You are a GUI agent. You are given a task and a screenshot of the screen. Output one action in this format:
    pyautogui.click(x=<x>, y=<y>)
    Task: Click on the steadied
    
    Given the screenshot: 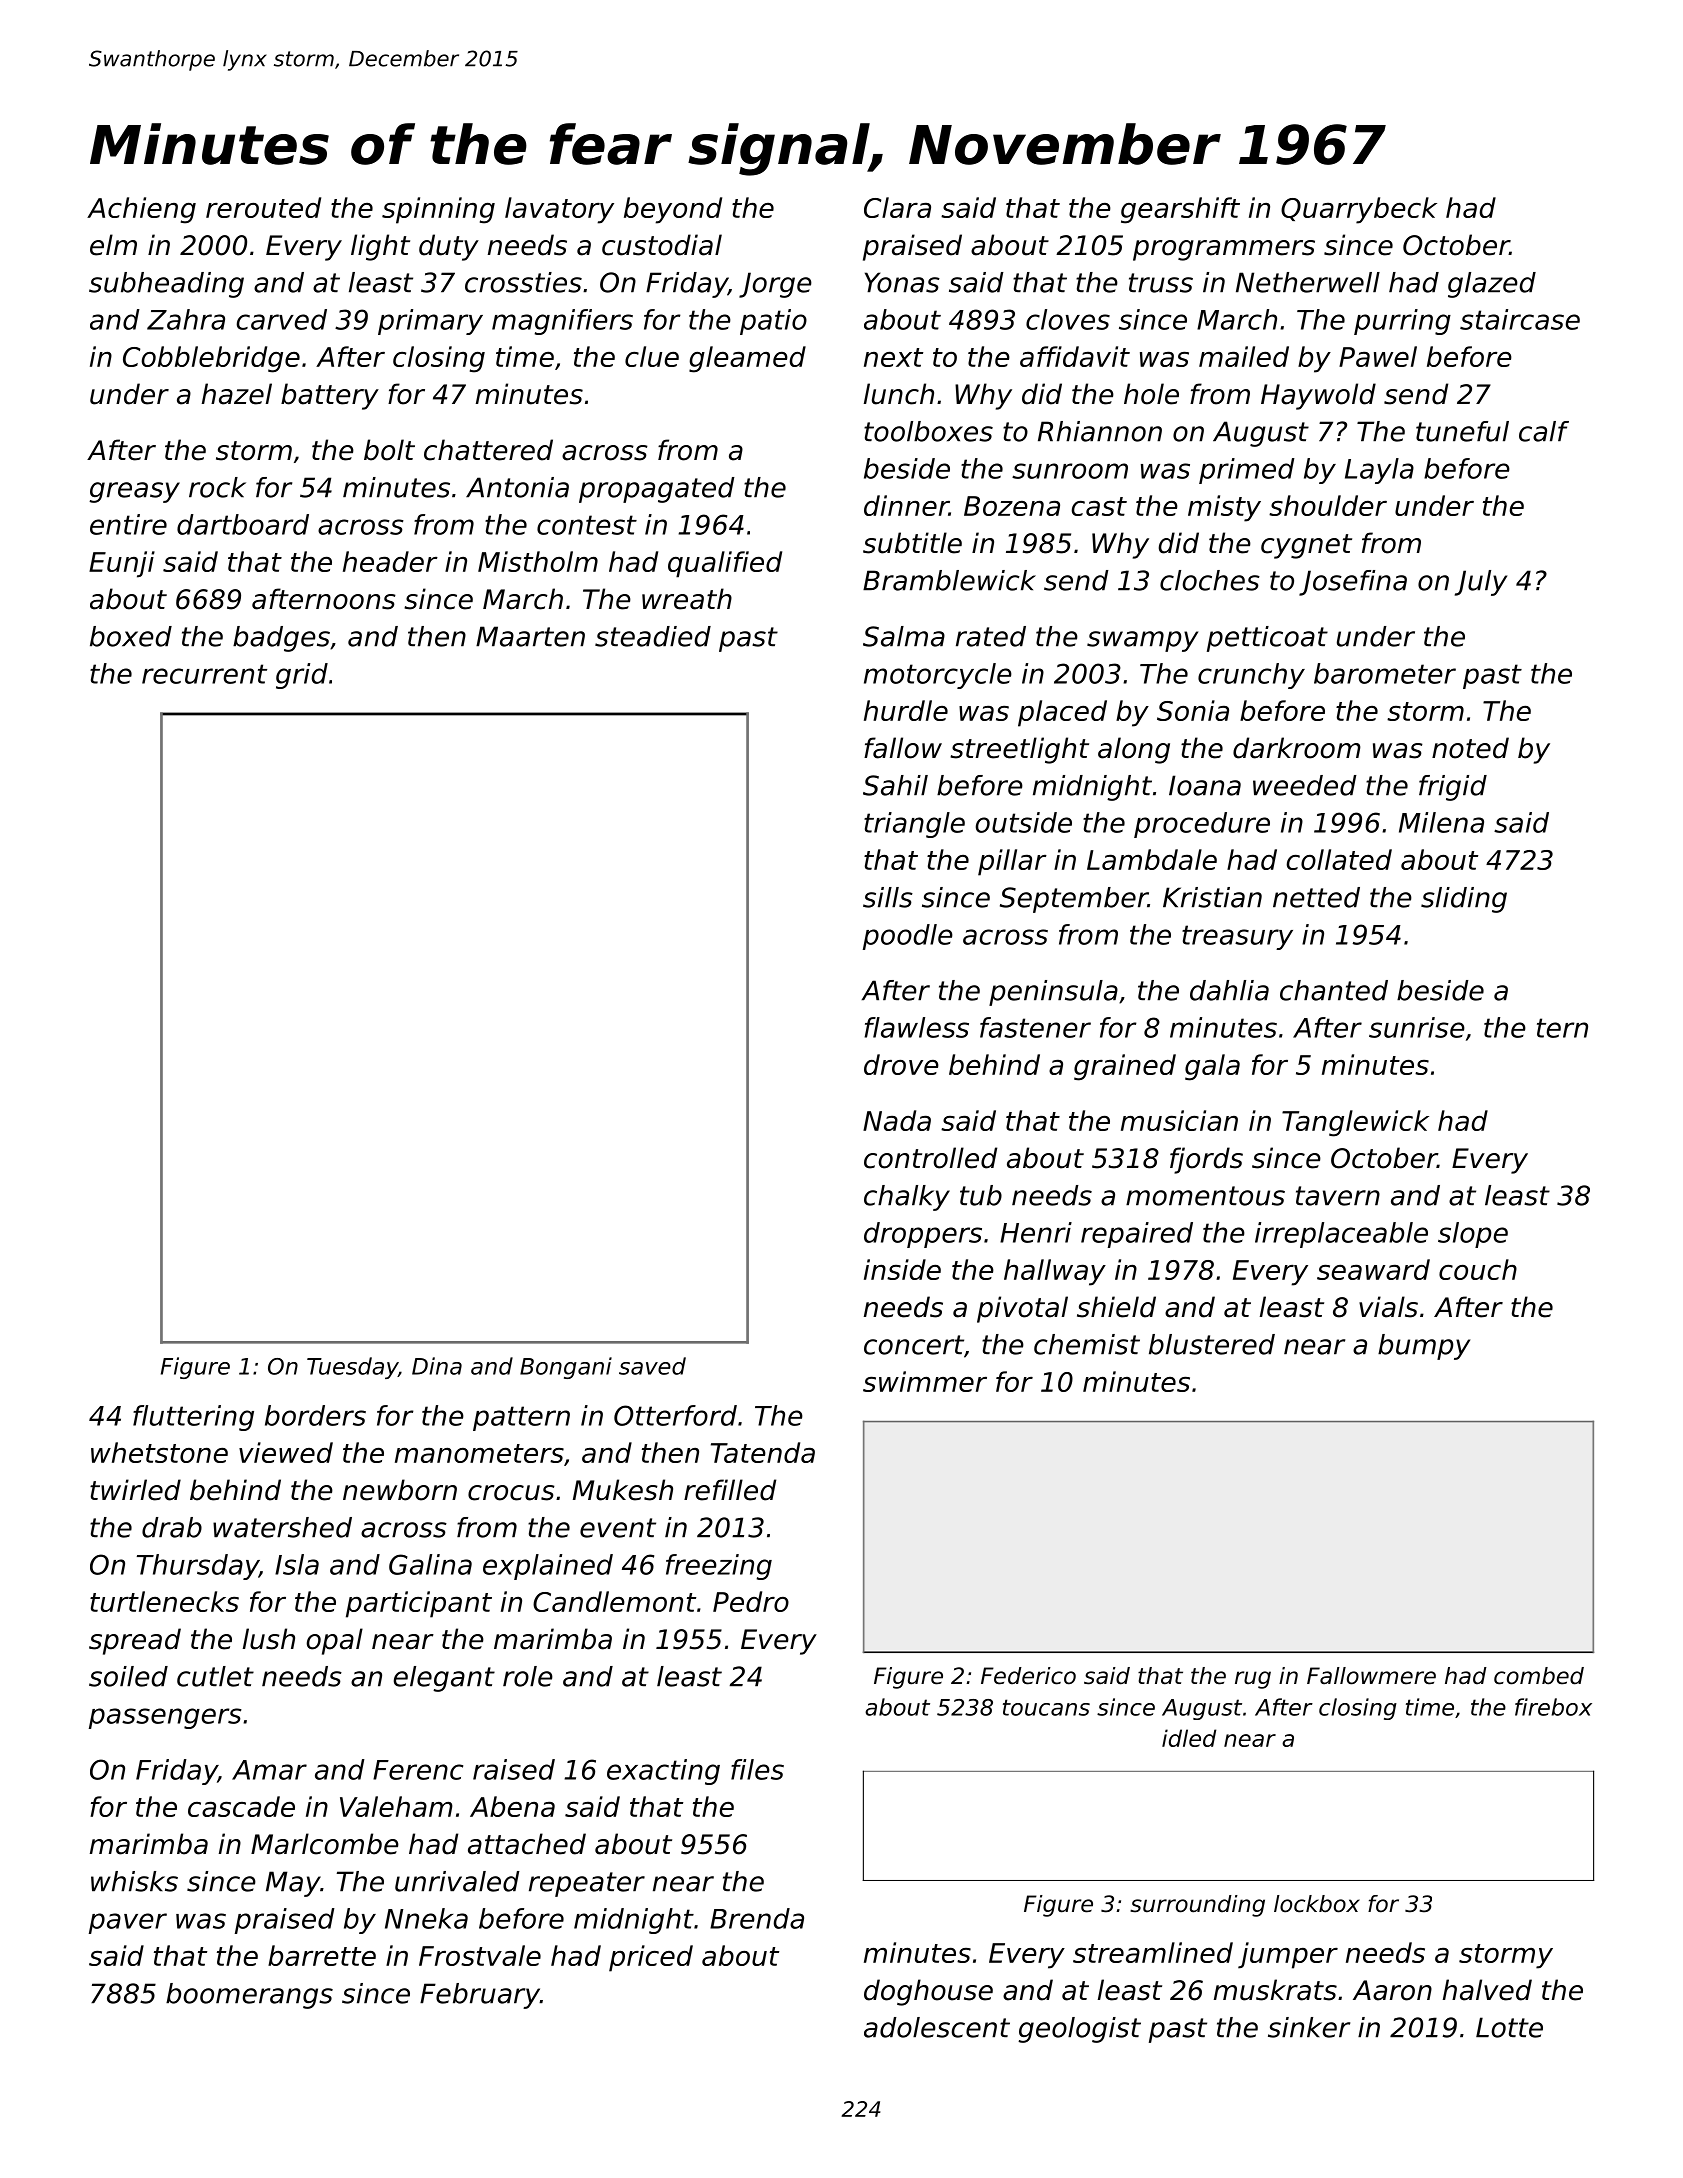 What is the action you would take?
    pyautogui.click(x=653, y=636)
